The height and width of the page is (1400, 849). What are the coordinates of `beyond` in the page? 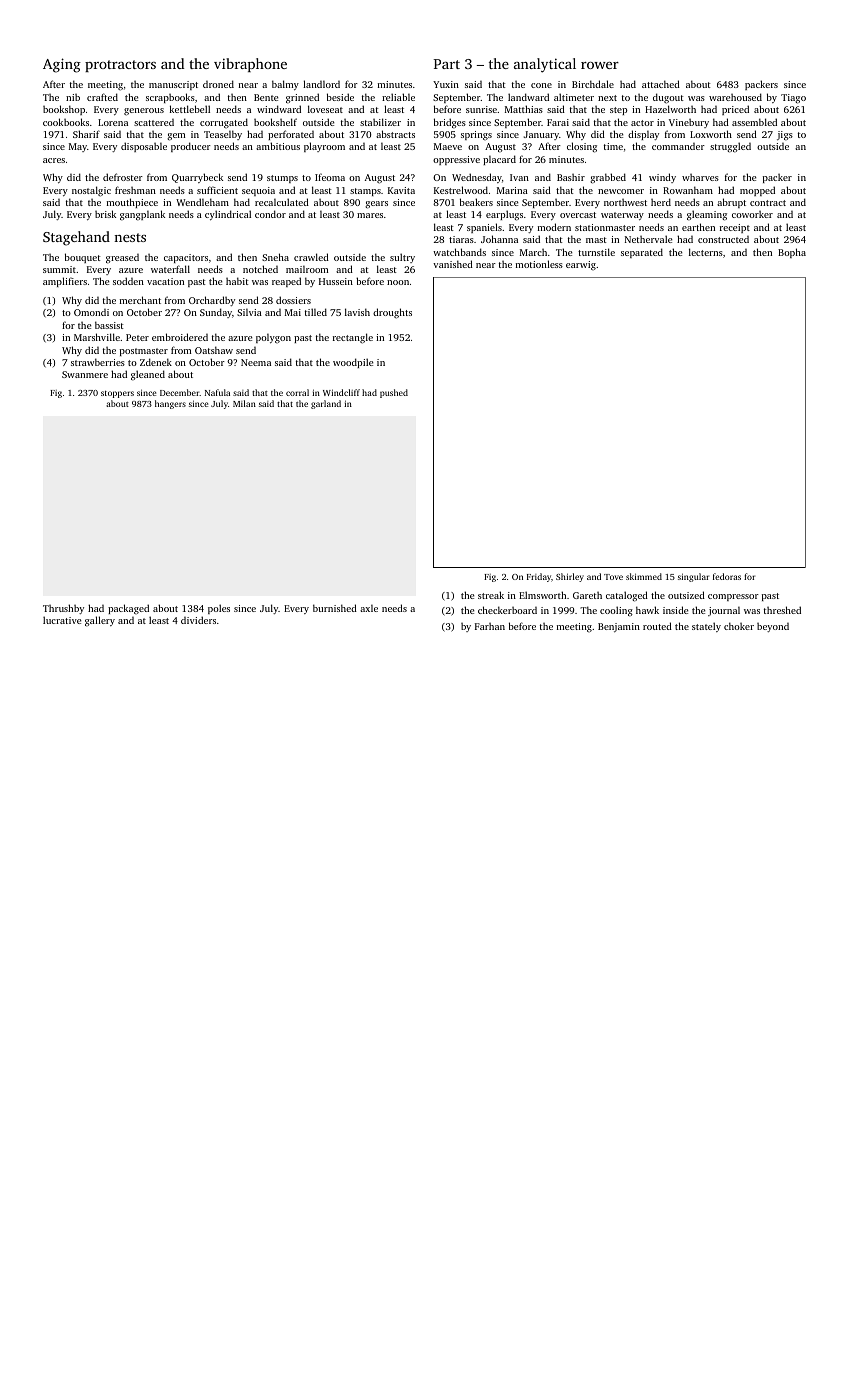 It's located at (773, 627).
